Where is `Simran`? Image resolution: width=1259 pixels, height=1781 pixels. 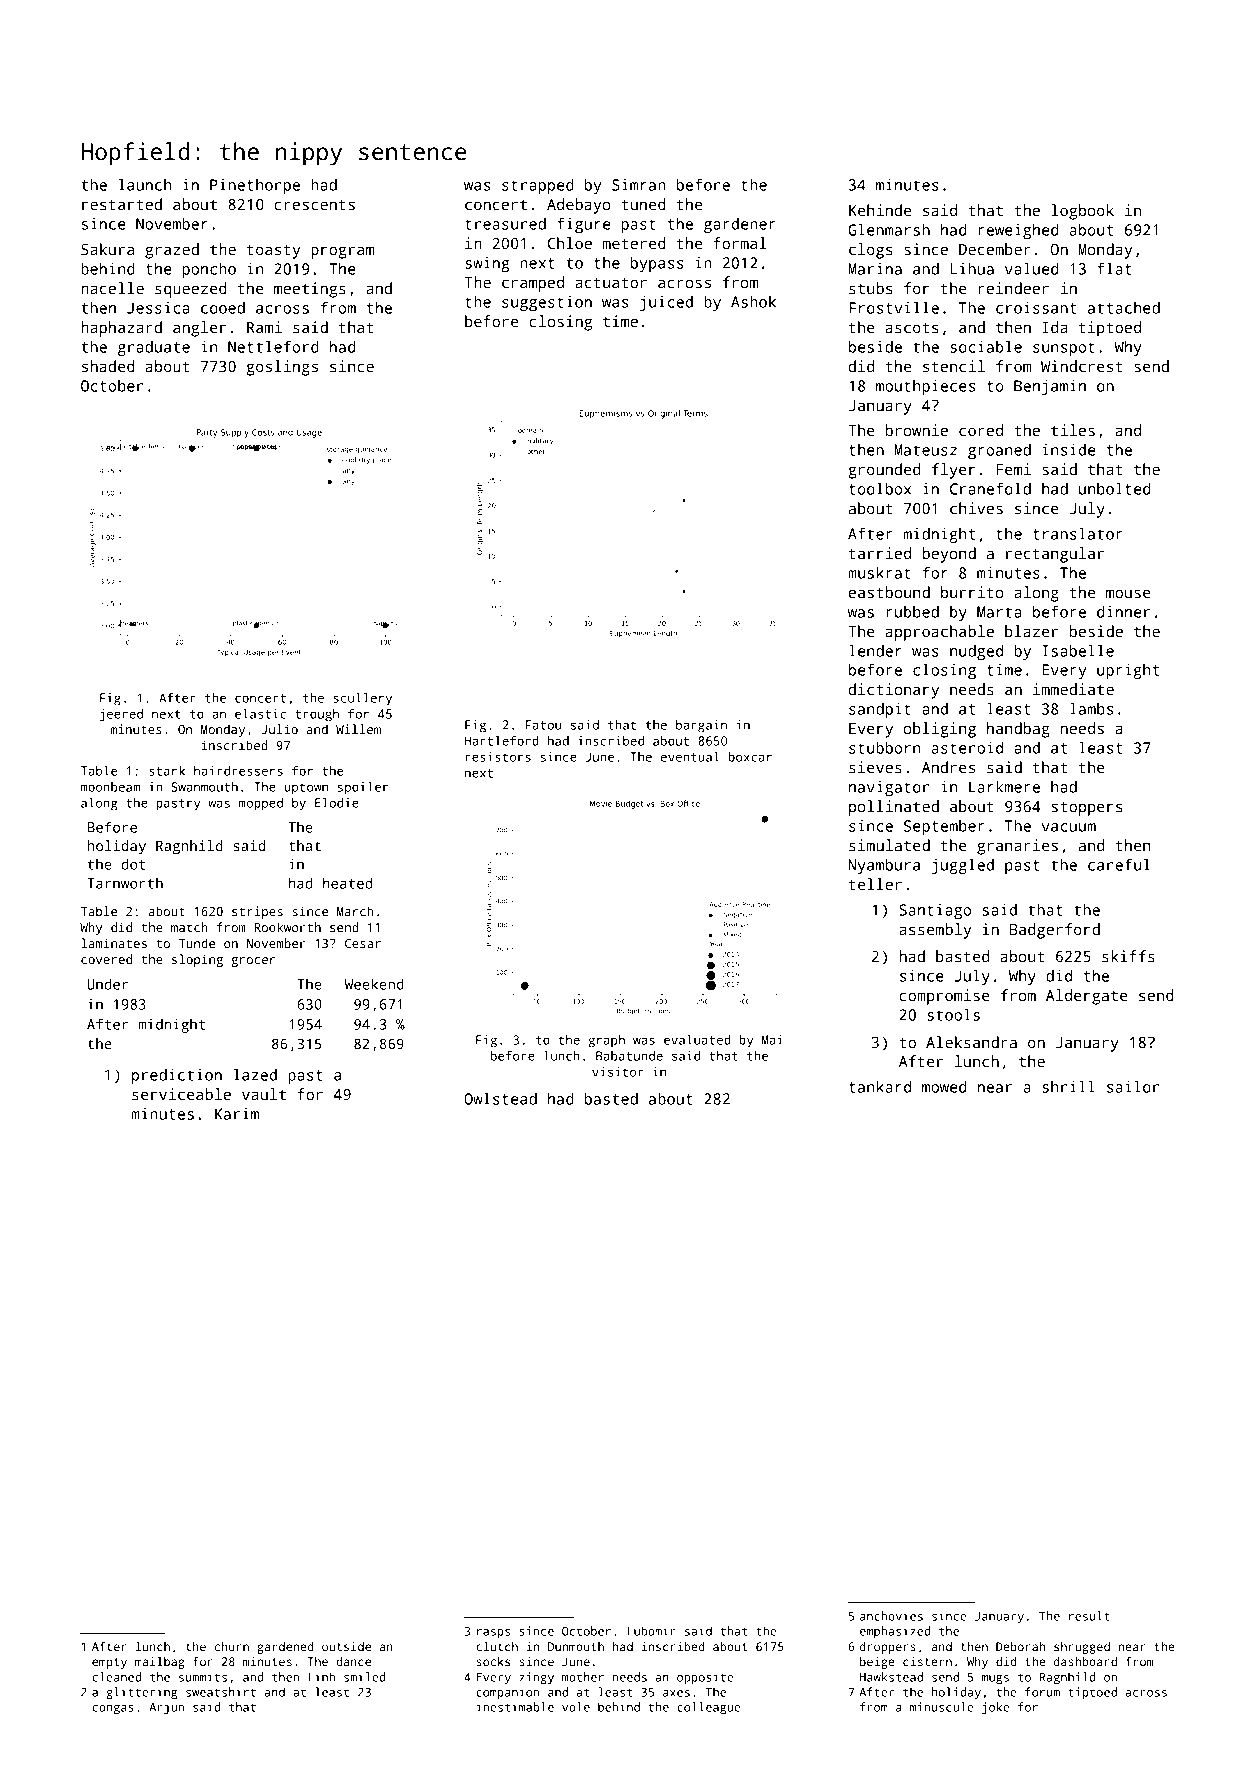 Simran is located at coordinates (639, 185).
